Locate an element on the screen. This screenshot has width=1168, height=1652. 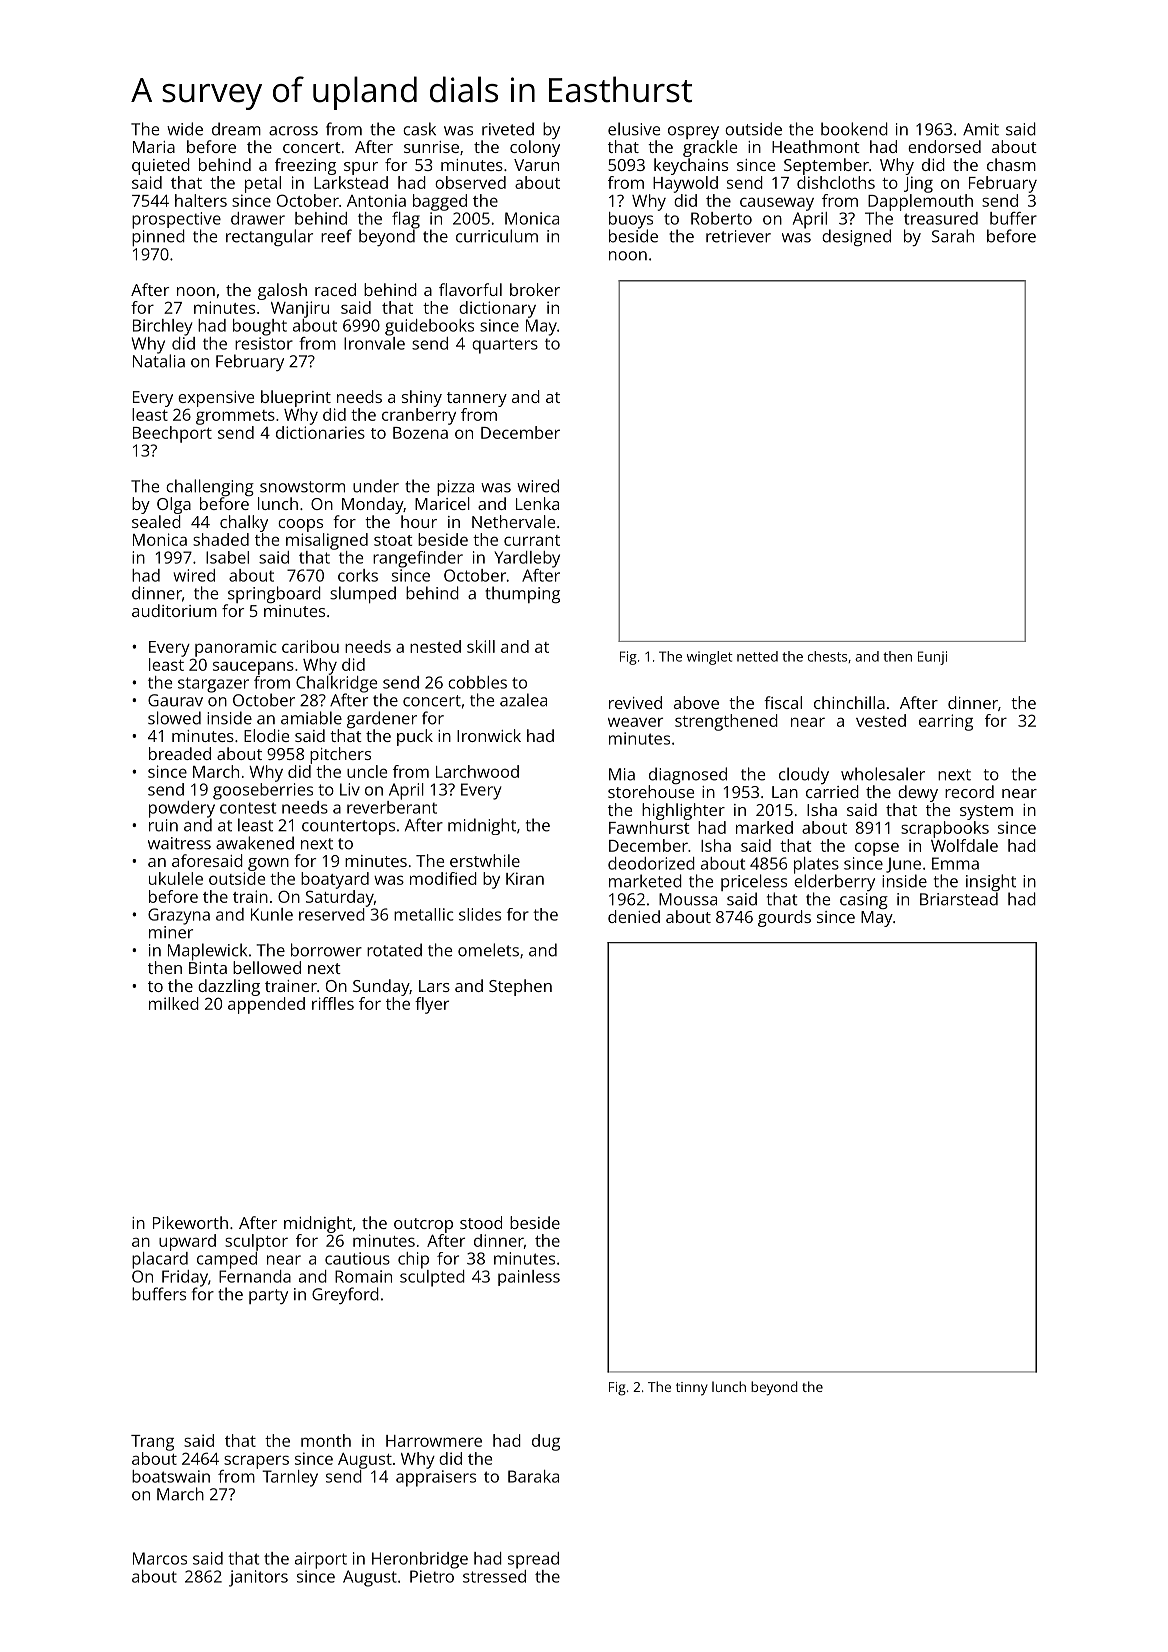
Kiran is located at coordinates (525, 878).
